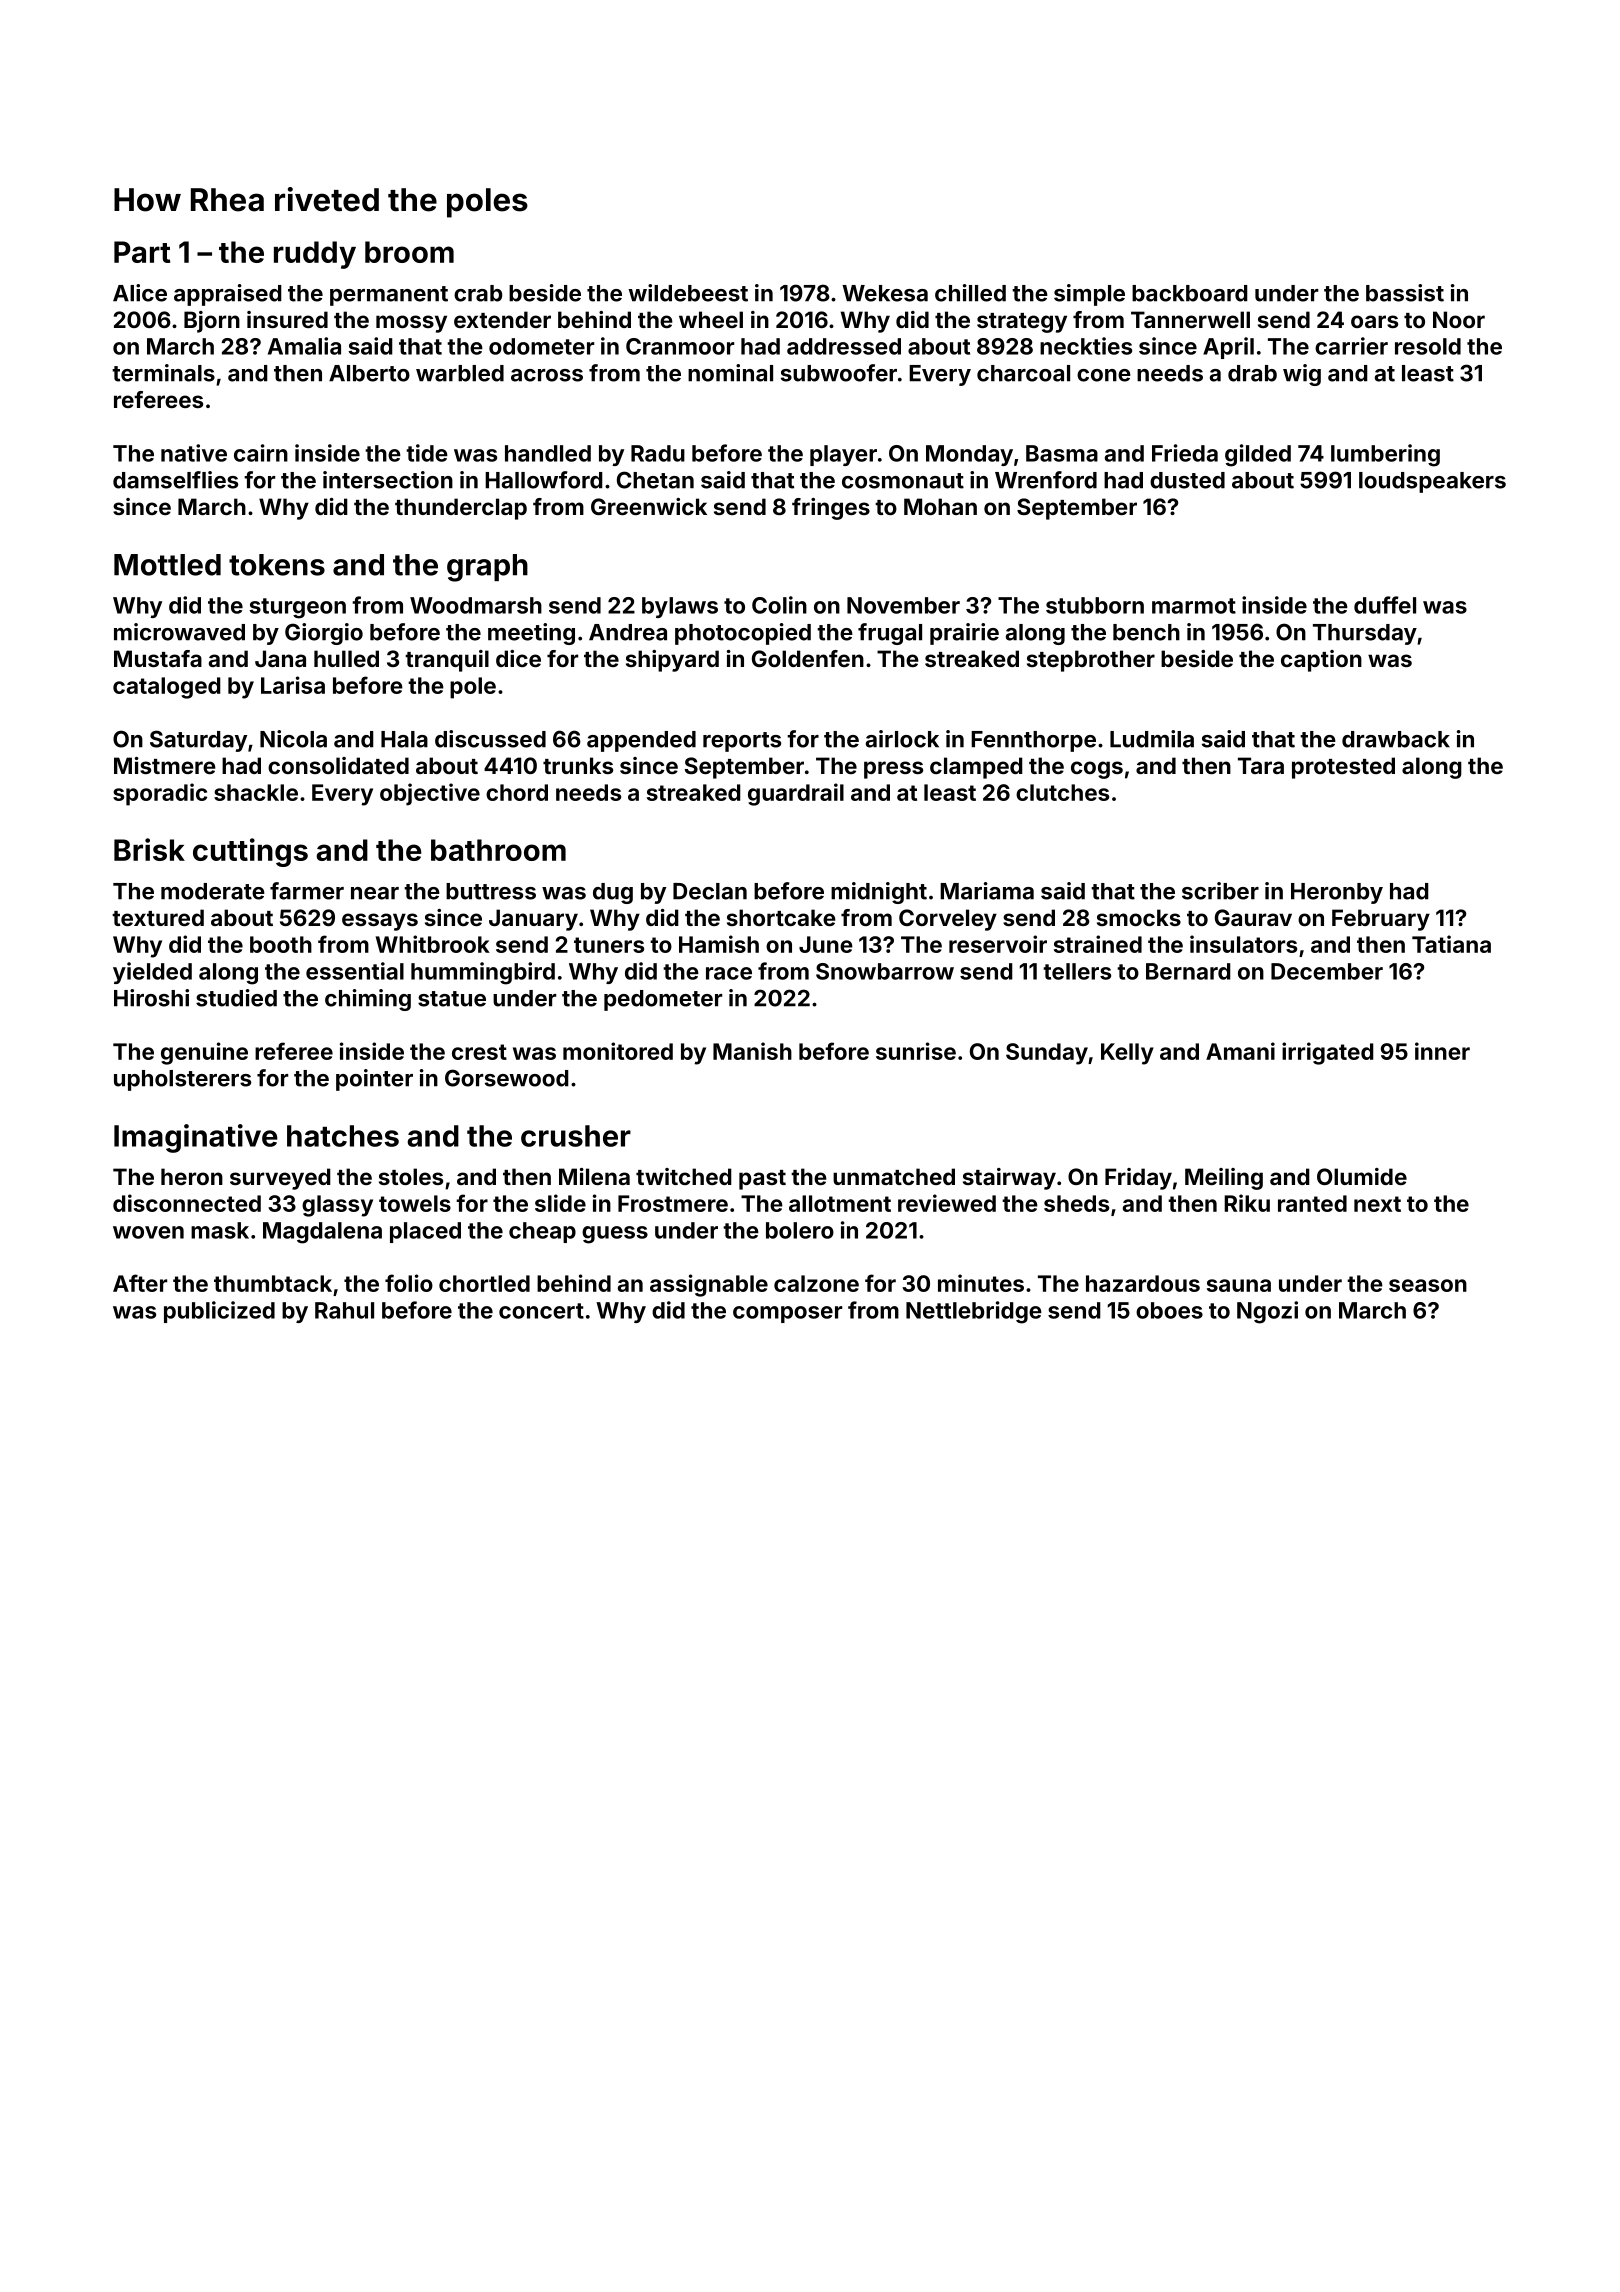 This screenshot has height=2292, width=1620. What do you see at coordinates (1302, 375) in the screenshot?
I see `wig` at bounding box center [1302, 375].
